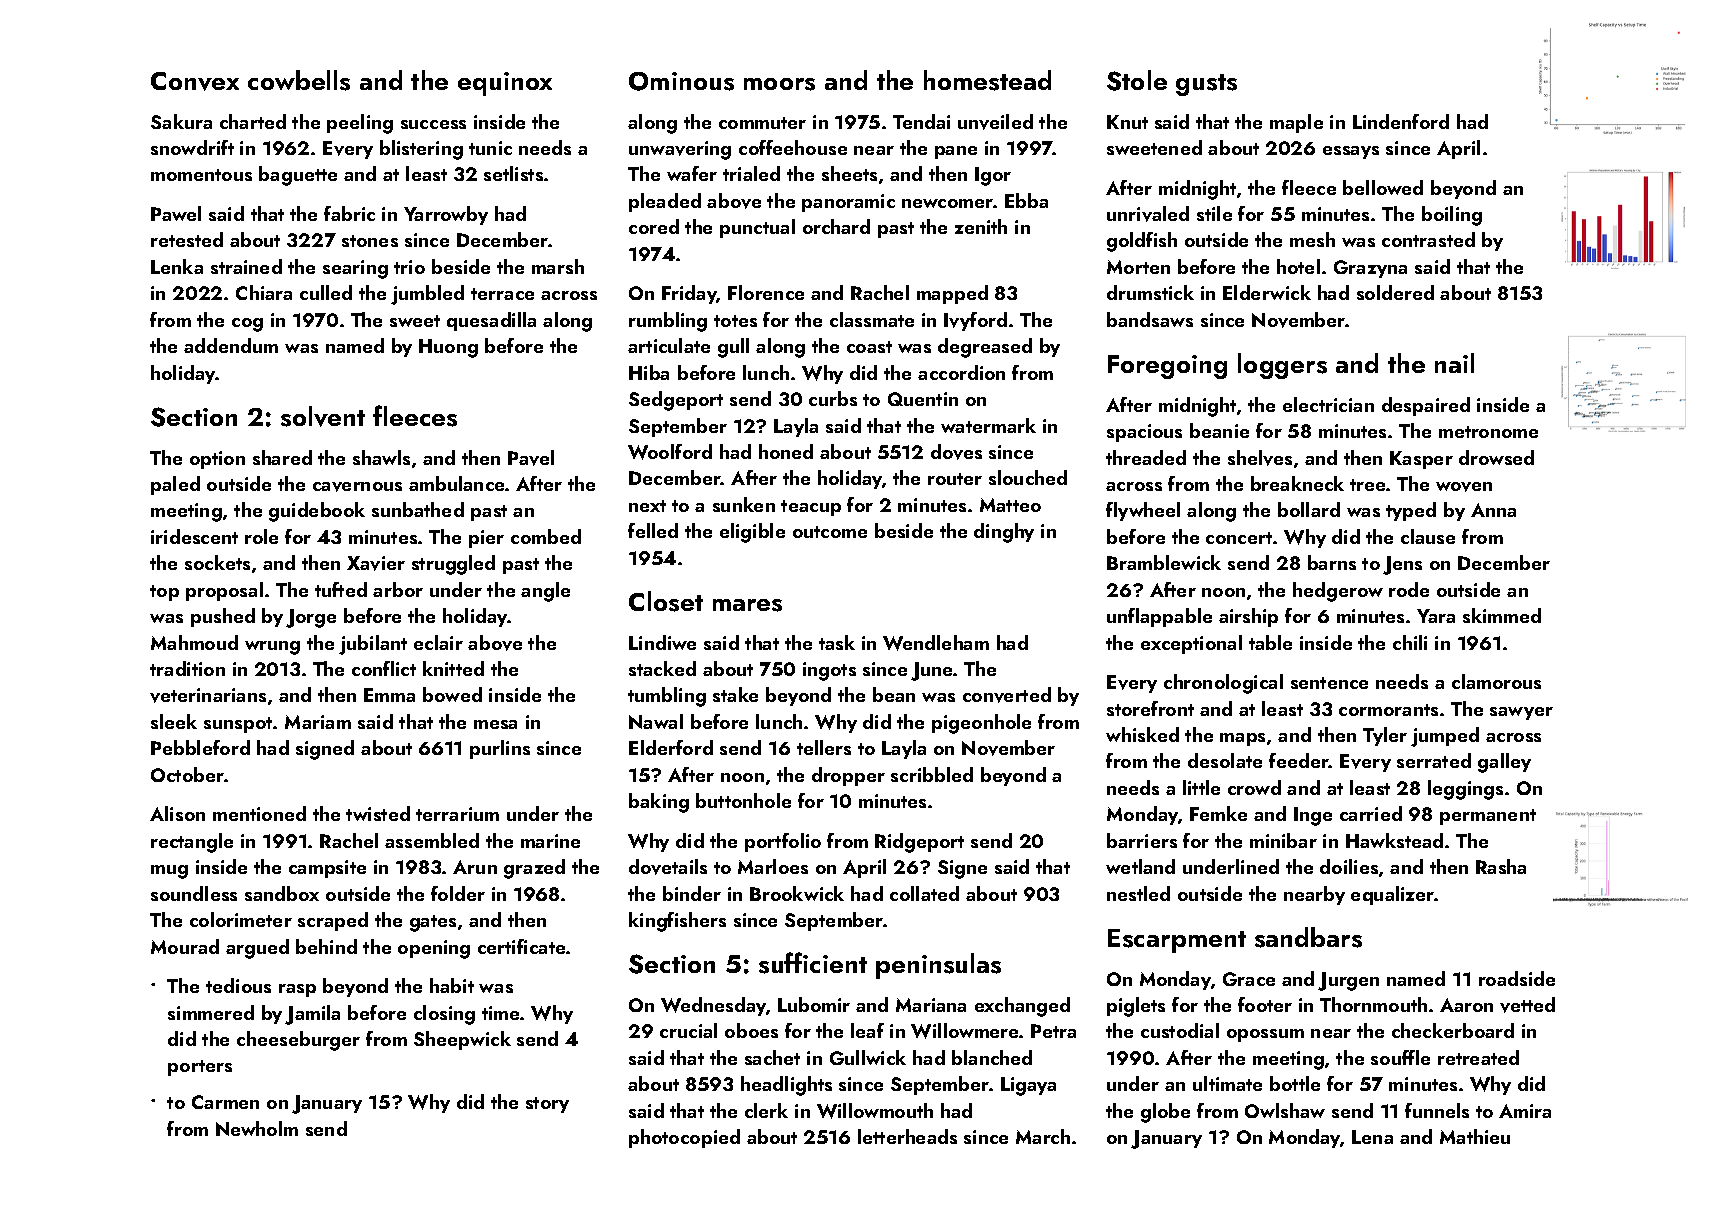 The image size is (1710, 1209). Describe the element at coordinates (919, 843) in the image. I see `Ridgeport` at that location.
